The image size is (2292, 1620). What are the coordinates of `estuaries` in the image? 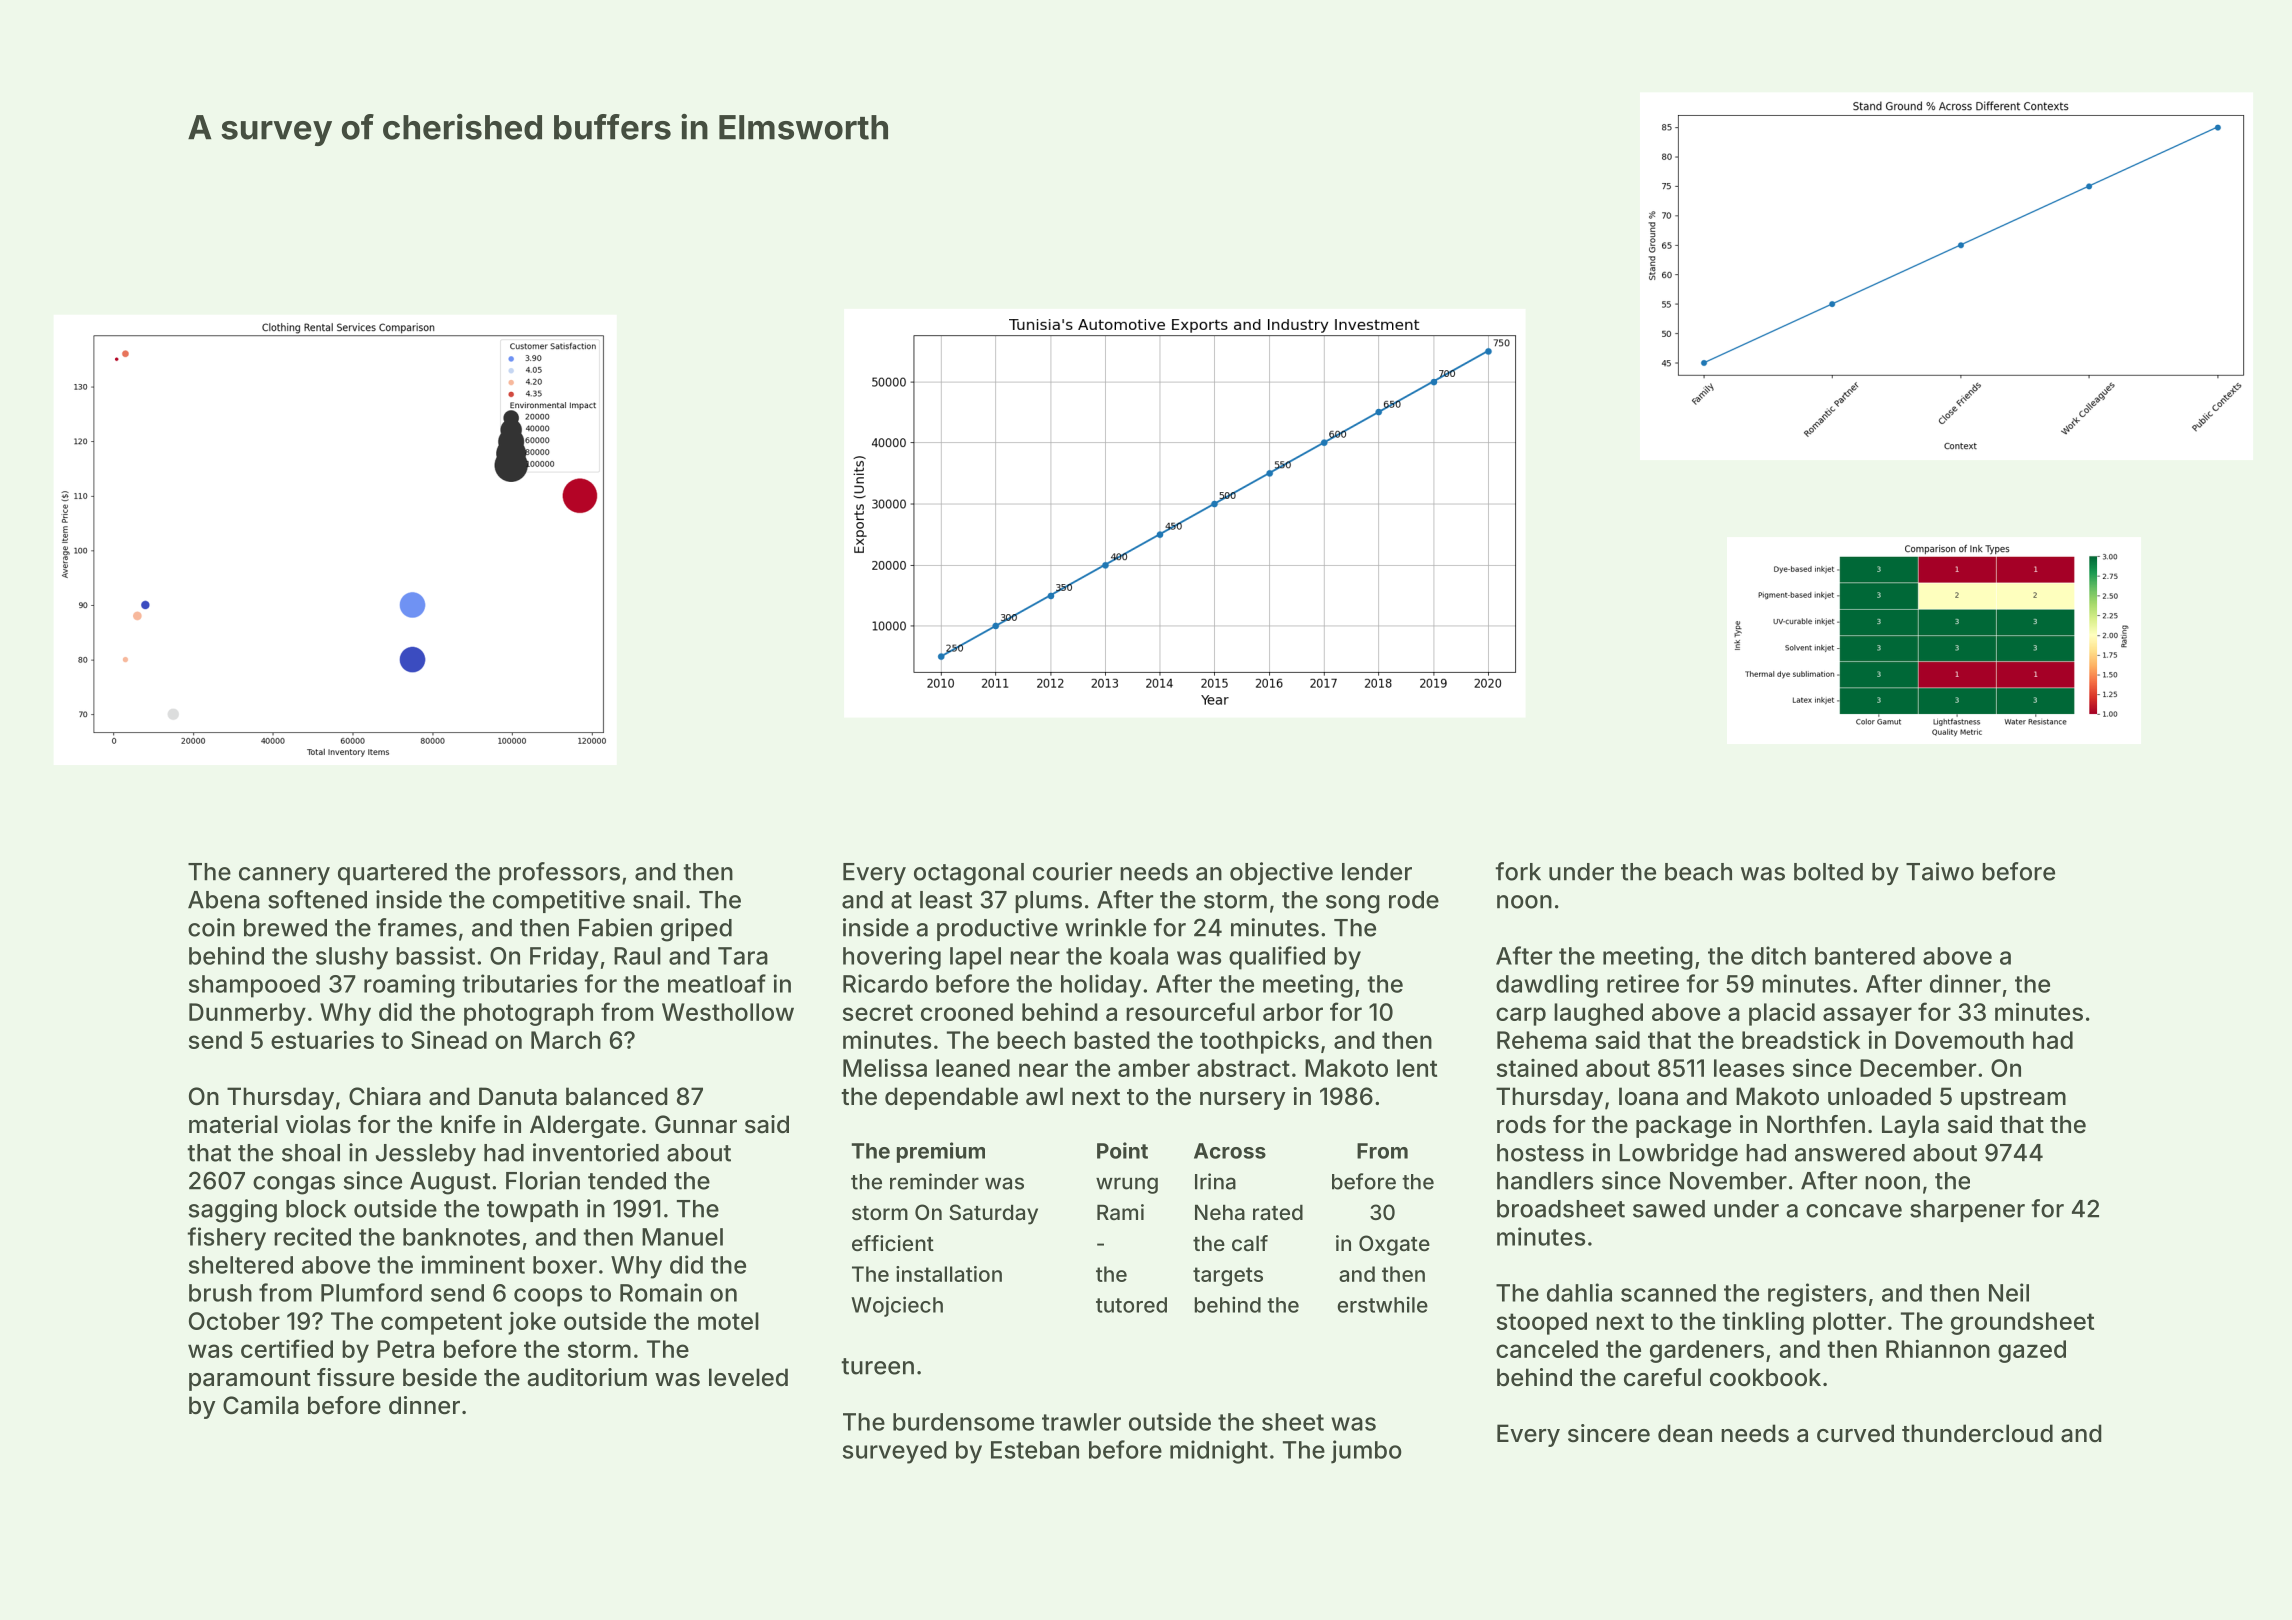 It's located at (322, 1040).
